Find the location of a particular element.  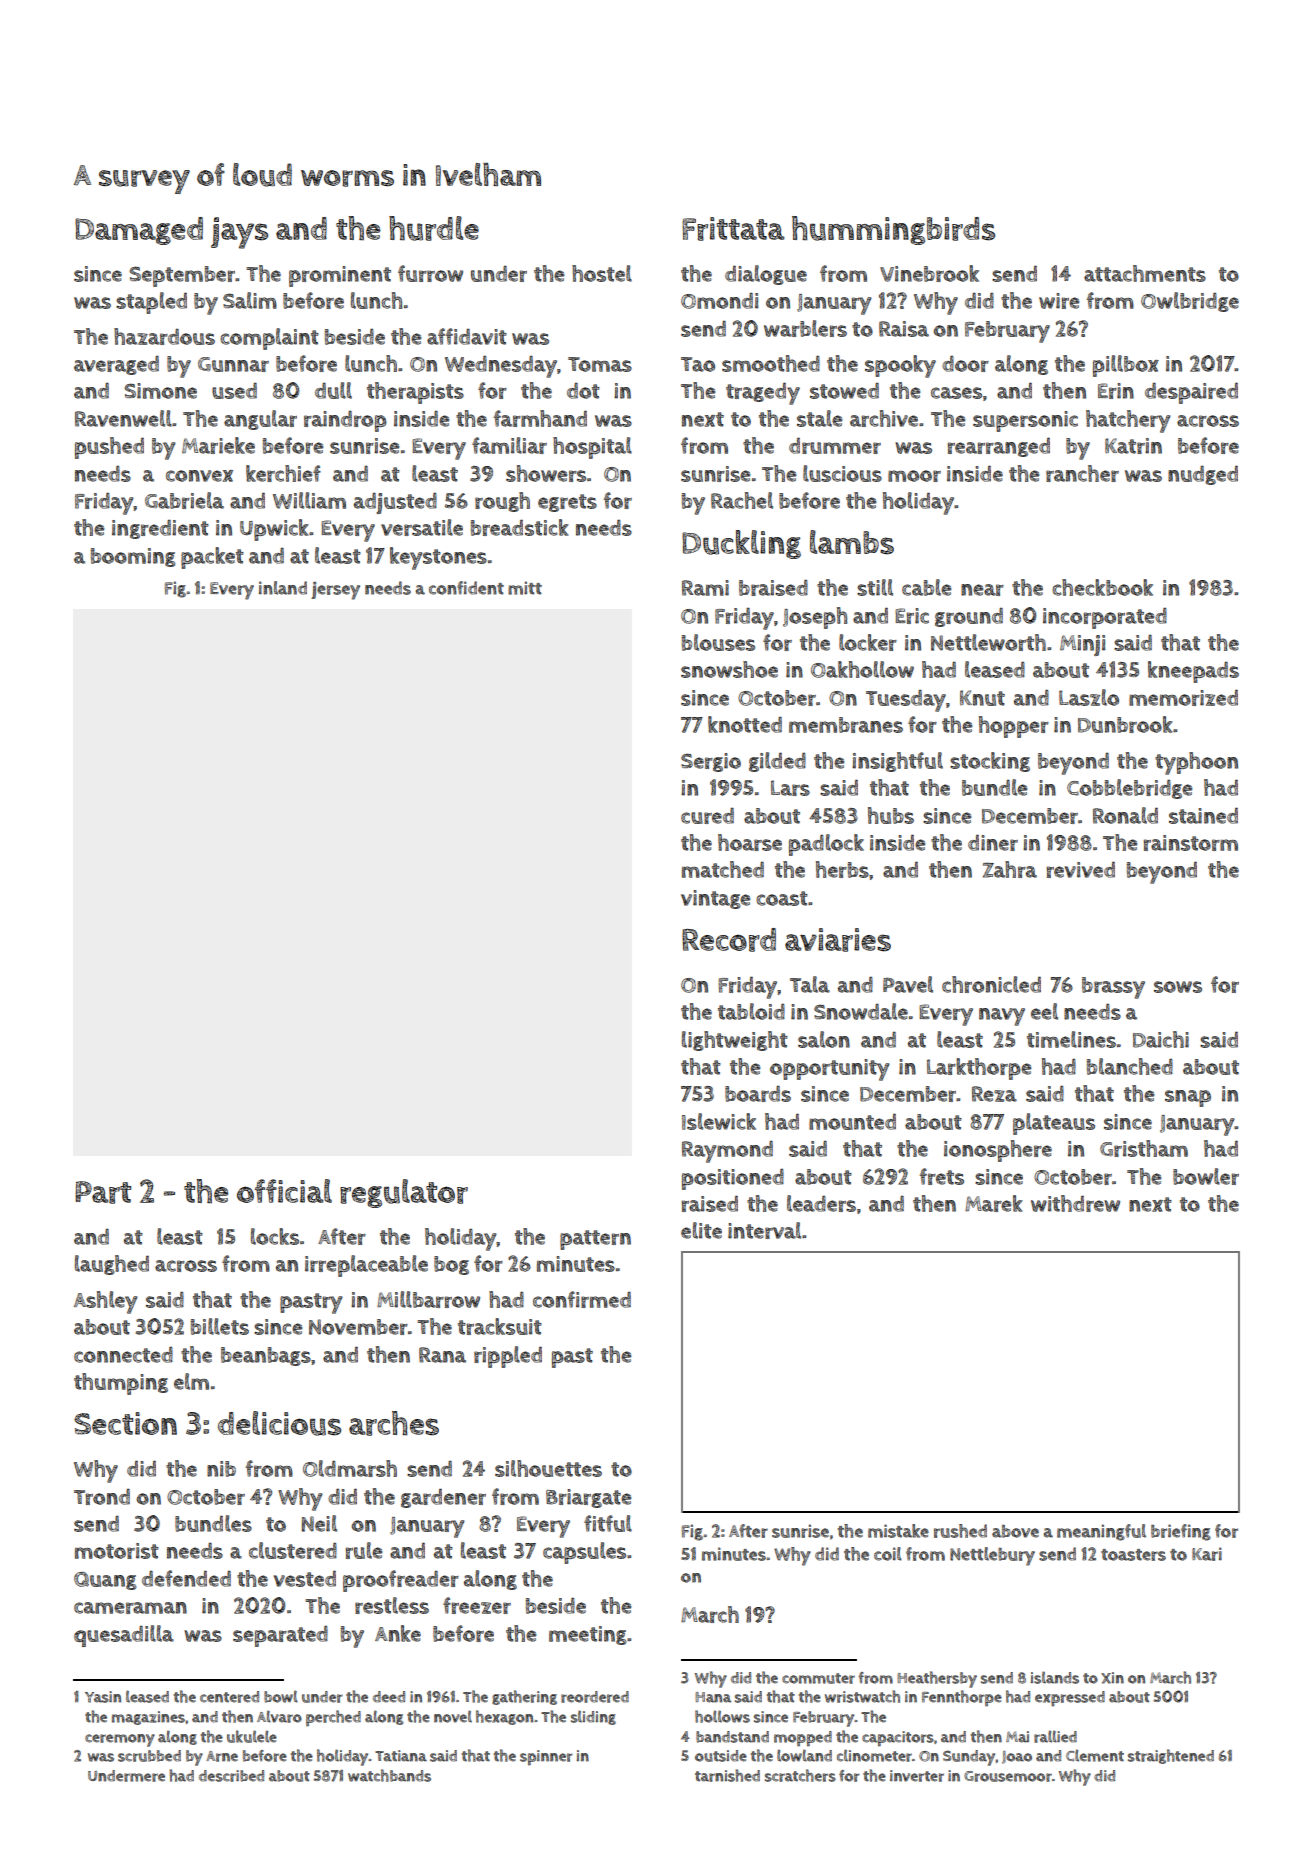

Part is located at coordinates (103, 1192).
